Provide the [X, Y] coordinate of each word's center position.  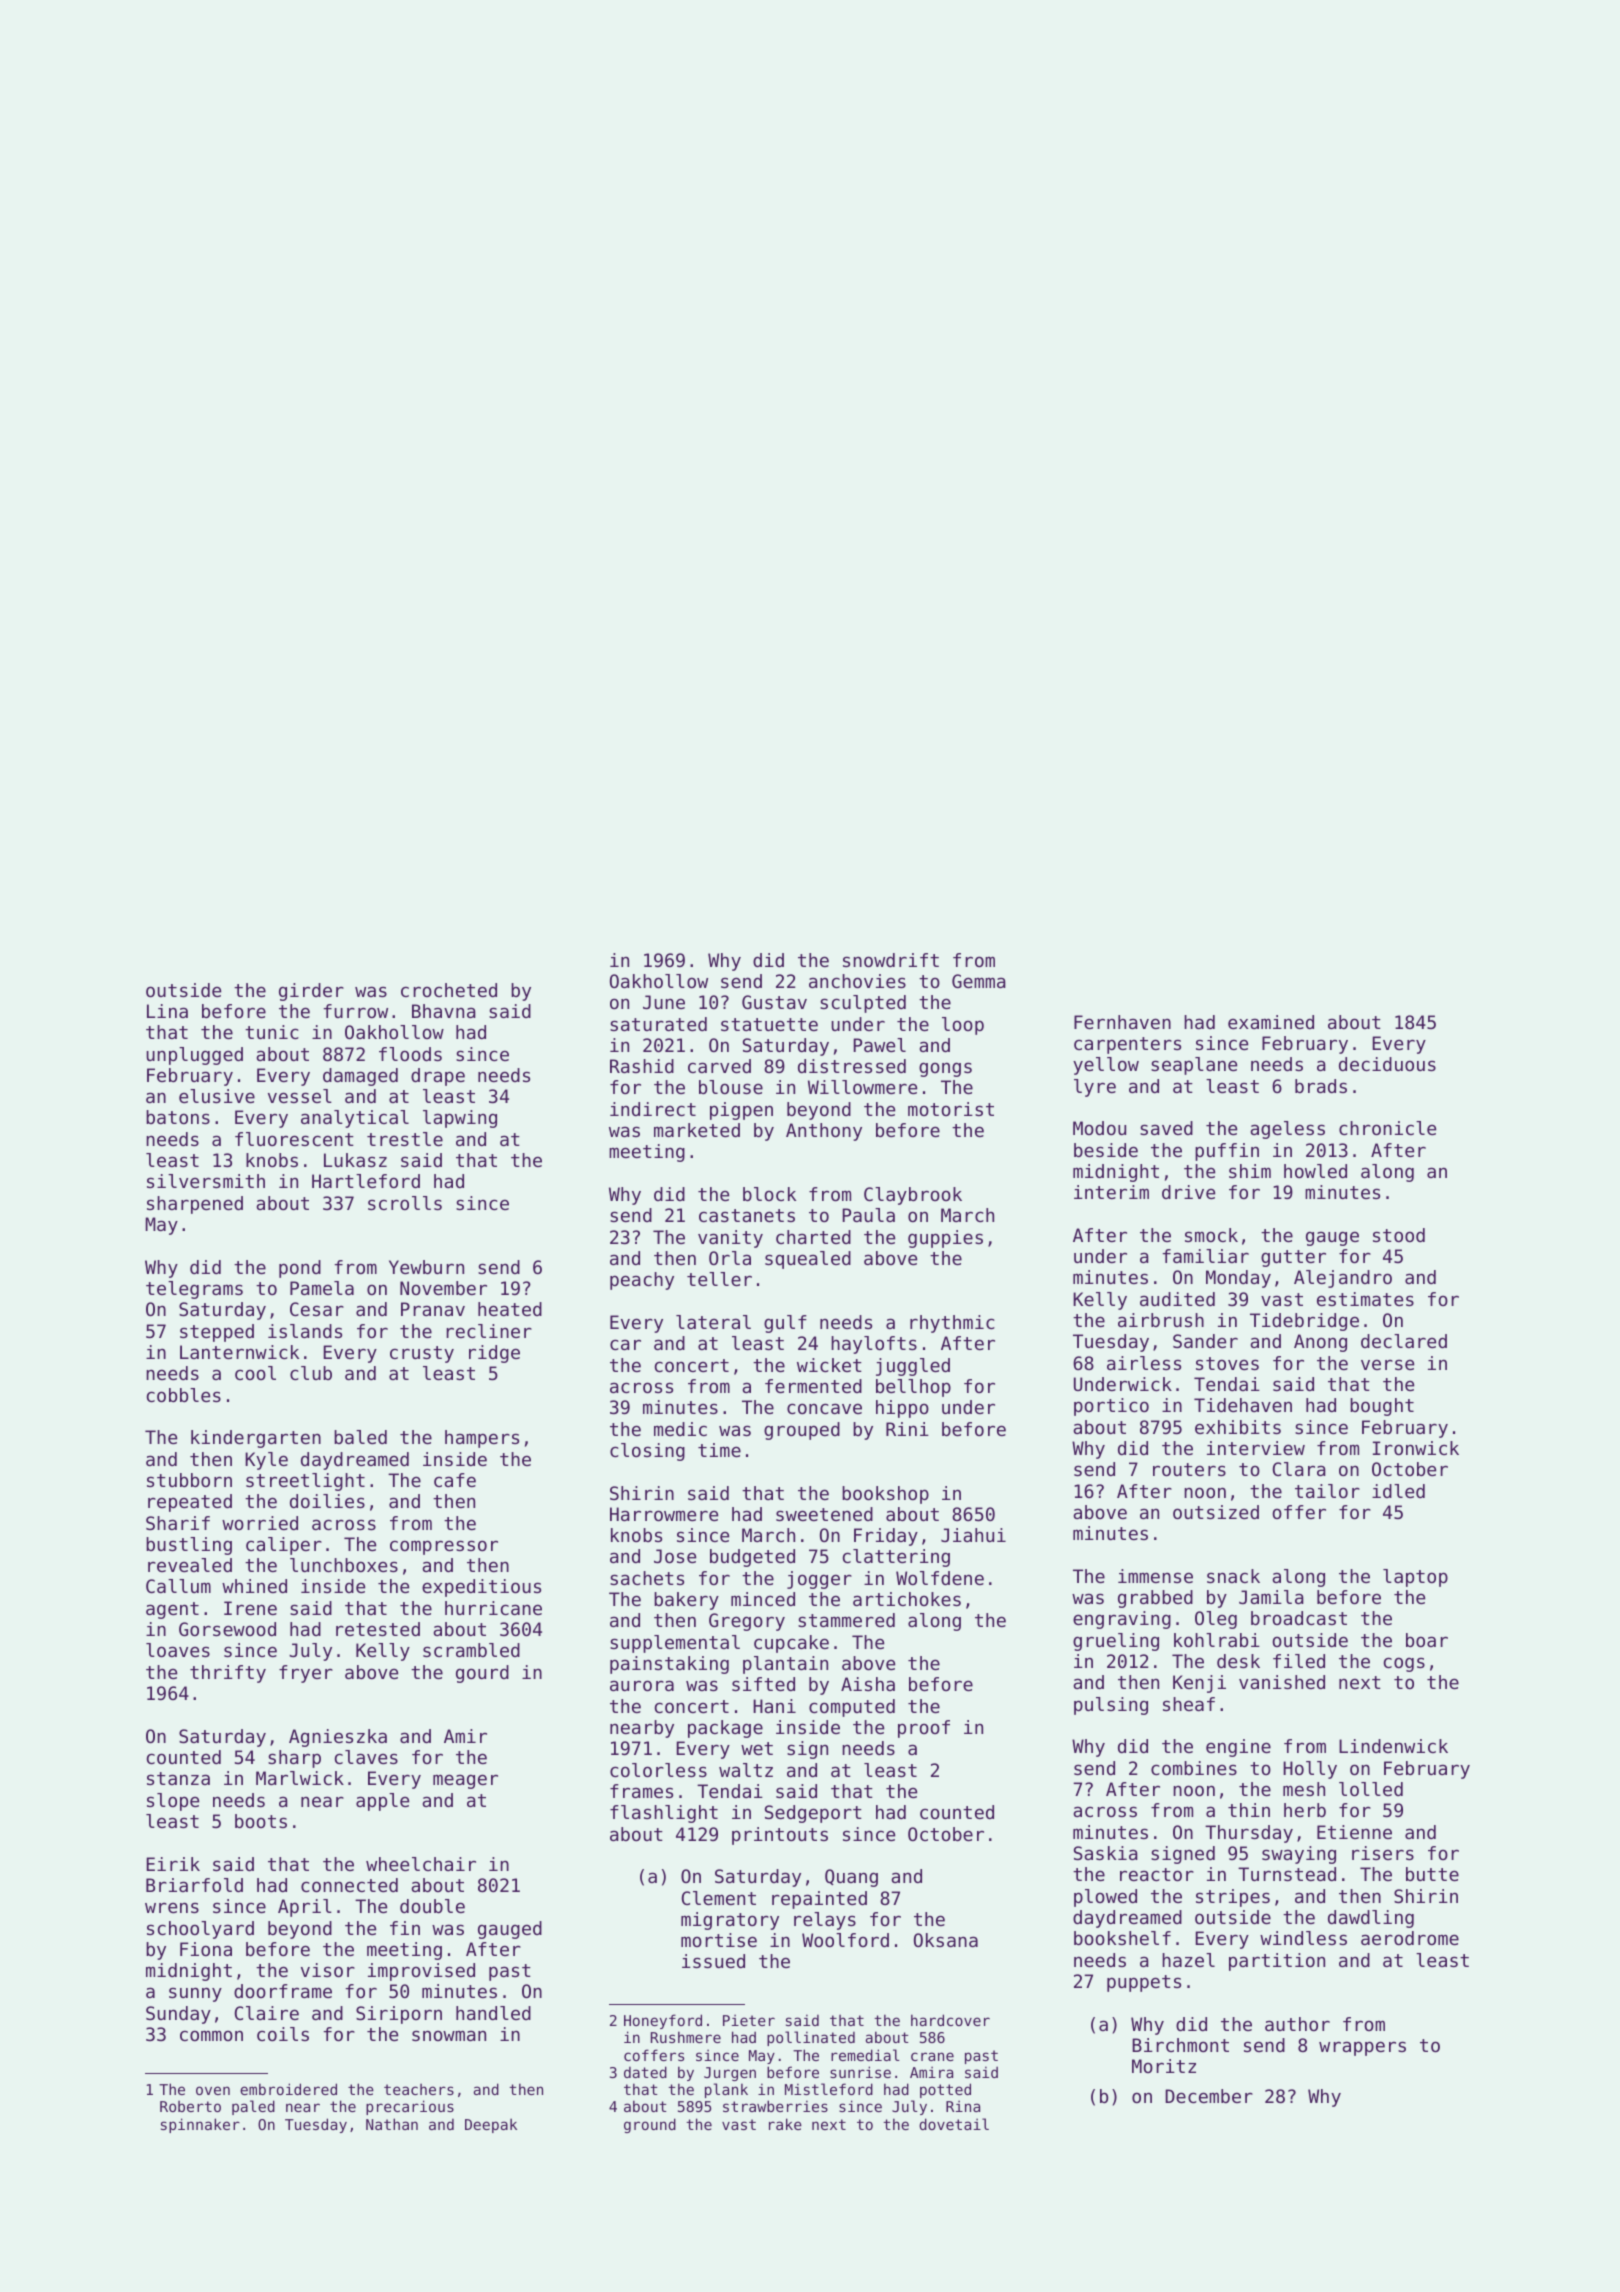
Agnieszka [338, 1738]
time [719, 1450]
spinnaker [200, 2125]
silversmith [206, 1181]
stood [1399, 1235]
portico [1111, 1407]
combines [1194, 1768]
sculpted [863, 1004]
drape [438, 1077]
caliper [284, 1546]
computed [852, 1708]
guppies [945, 1239]
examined [1271, 1022]
